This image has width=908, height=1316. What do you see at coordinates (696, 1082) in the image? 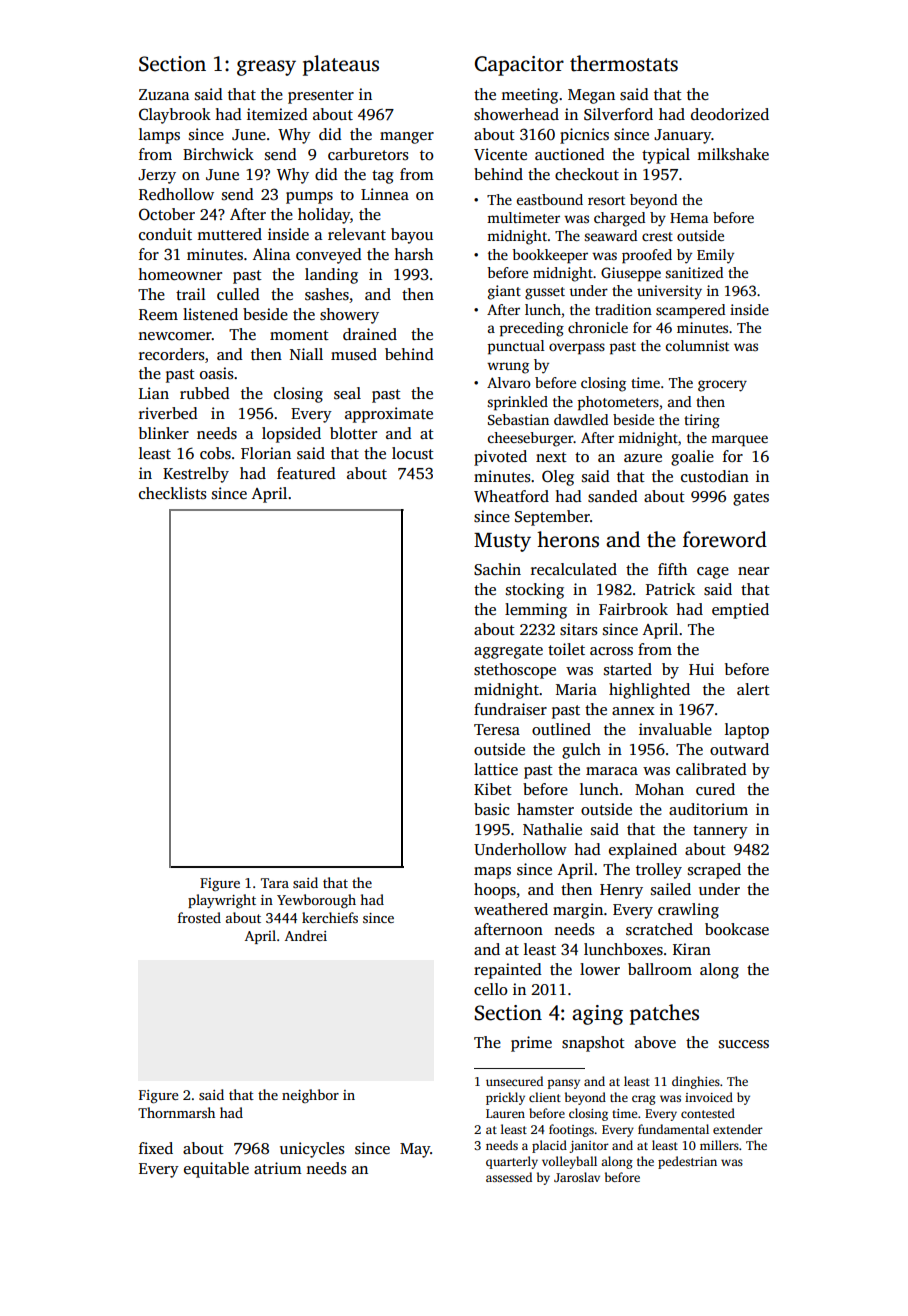
I see `dinghies` at bounding box center [696, 1082].
